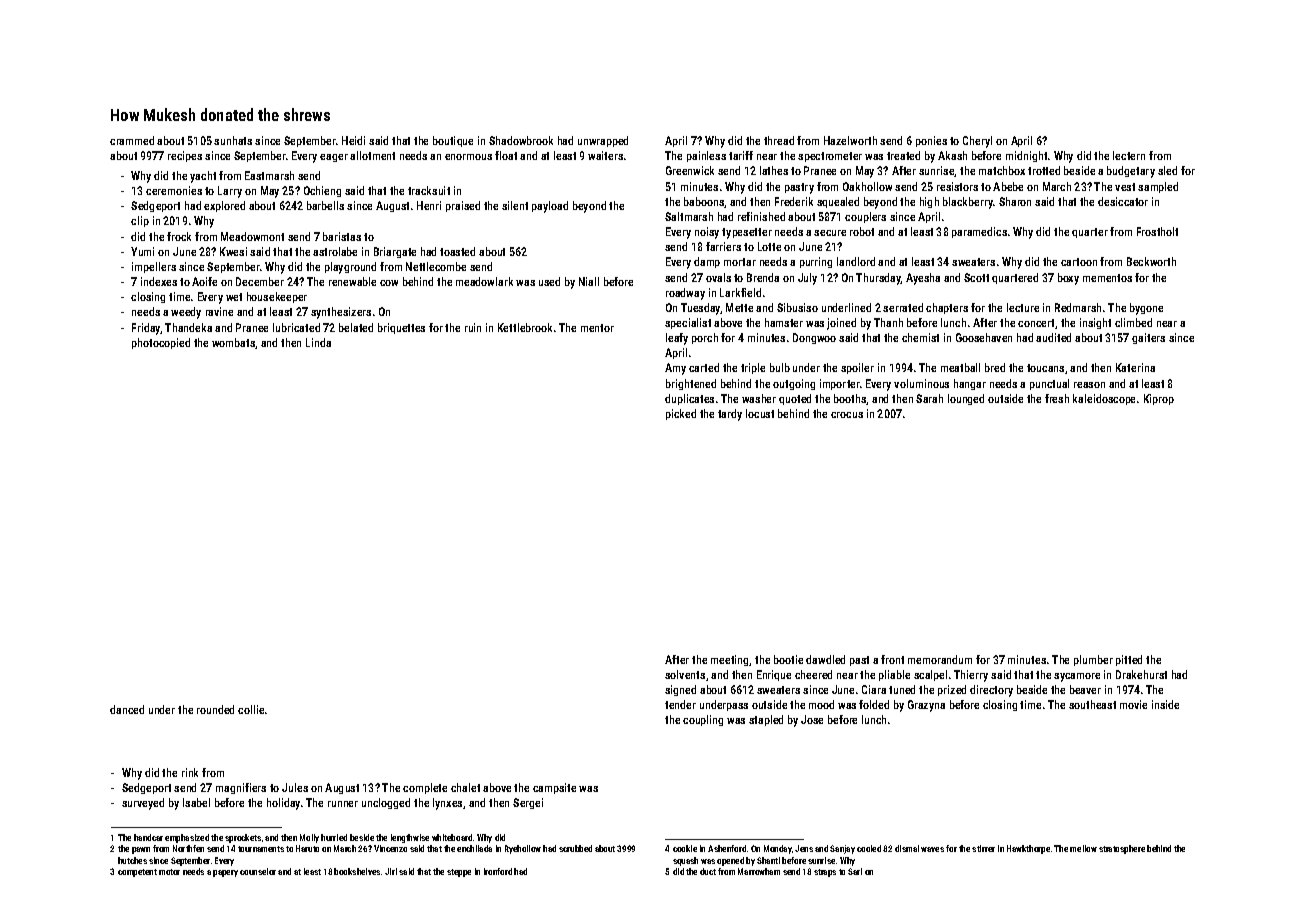 This screenshot has width=1308, height=924. What do you see at coordinates (892, 659) in the screenshot?
I see `front` at bounding box center [892, 659].
